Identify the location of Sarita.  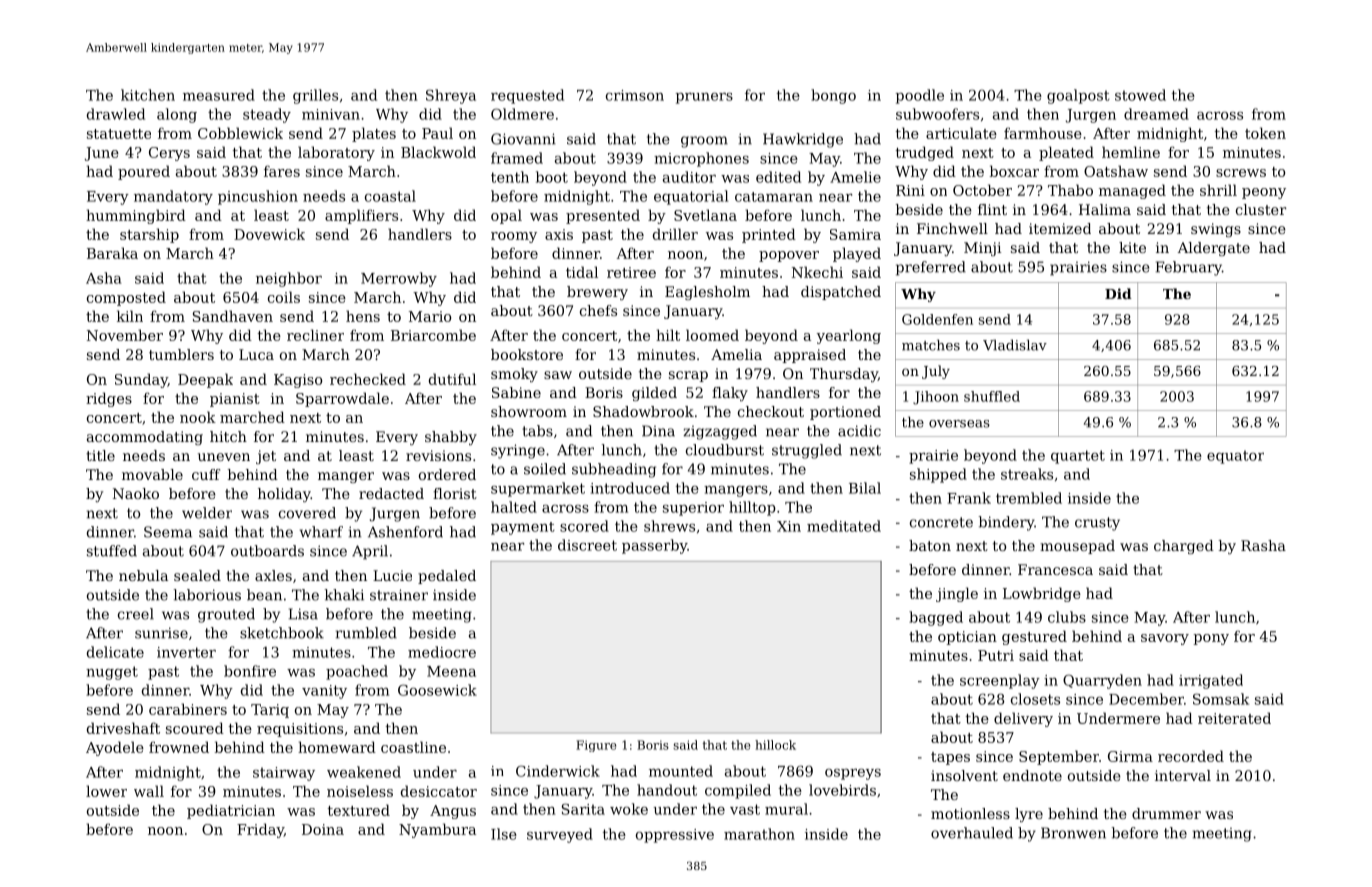
(583, 809).
